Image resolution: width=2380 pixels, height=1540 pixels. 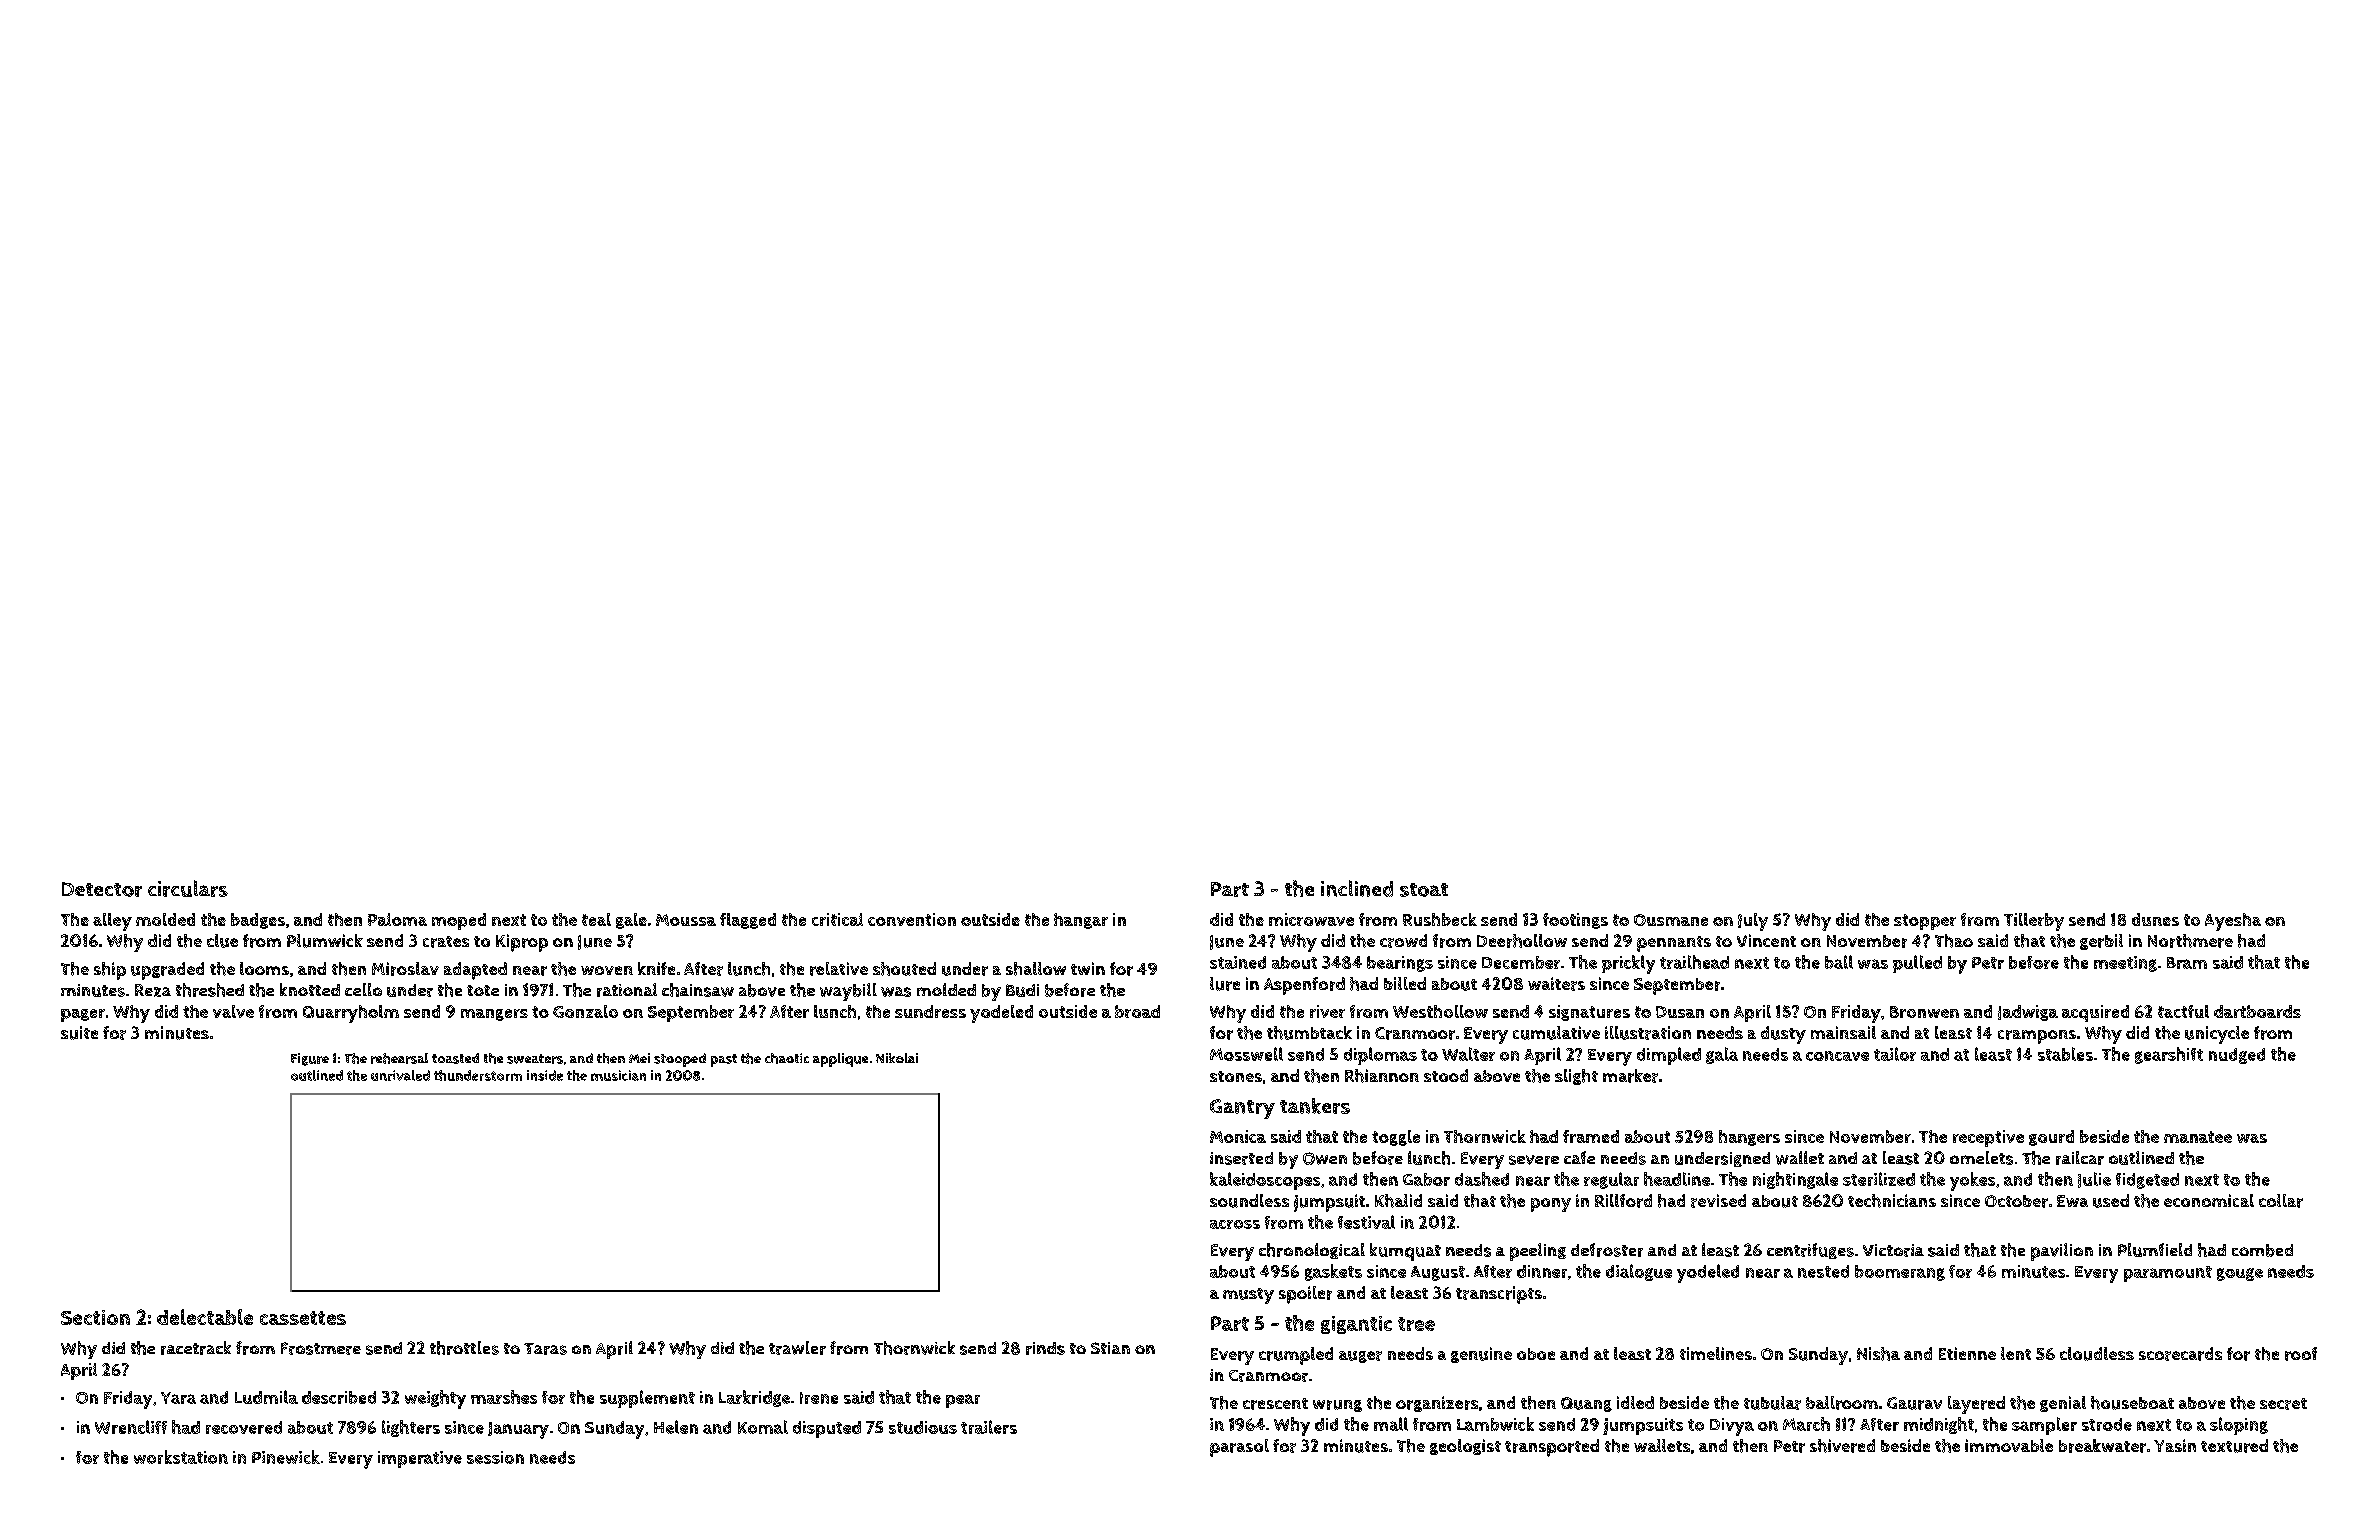 I want to click on gouge, so click(x=2240, y=1274).
